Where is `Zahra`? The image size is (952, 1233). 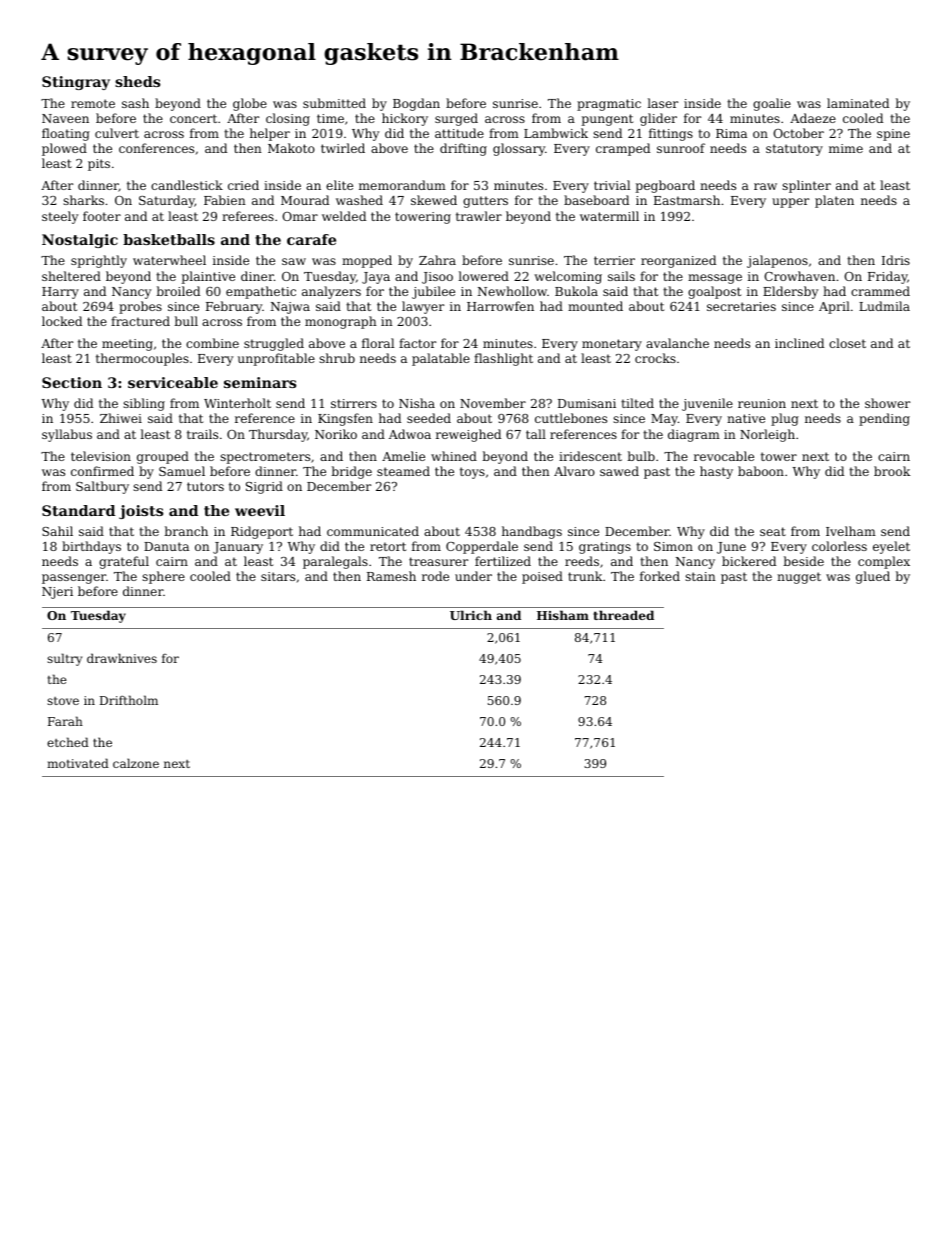 Zahra is located at coordinates (437, 260).
